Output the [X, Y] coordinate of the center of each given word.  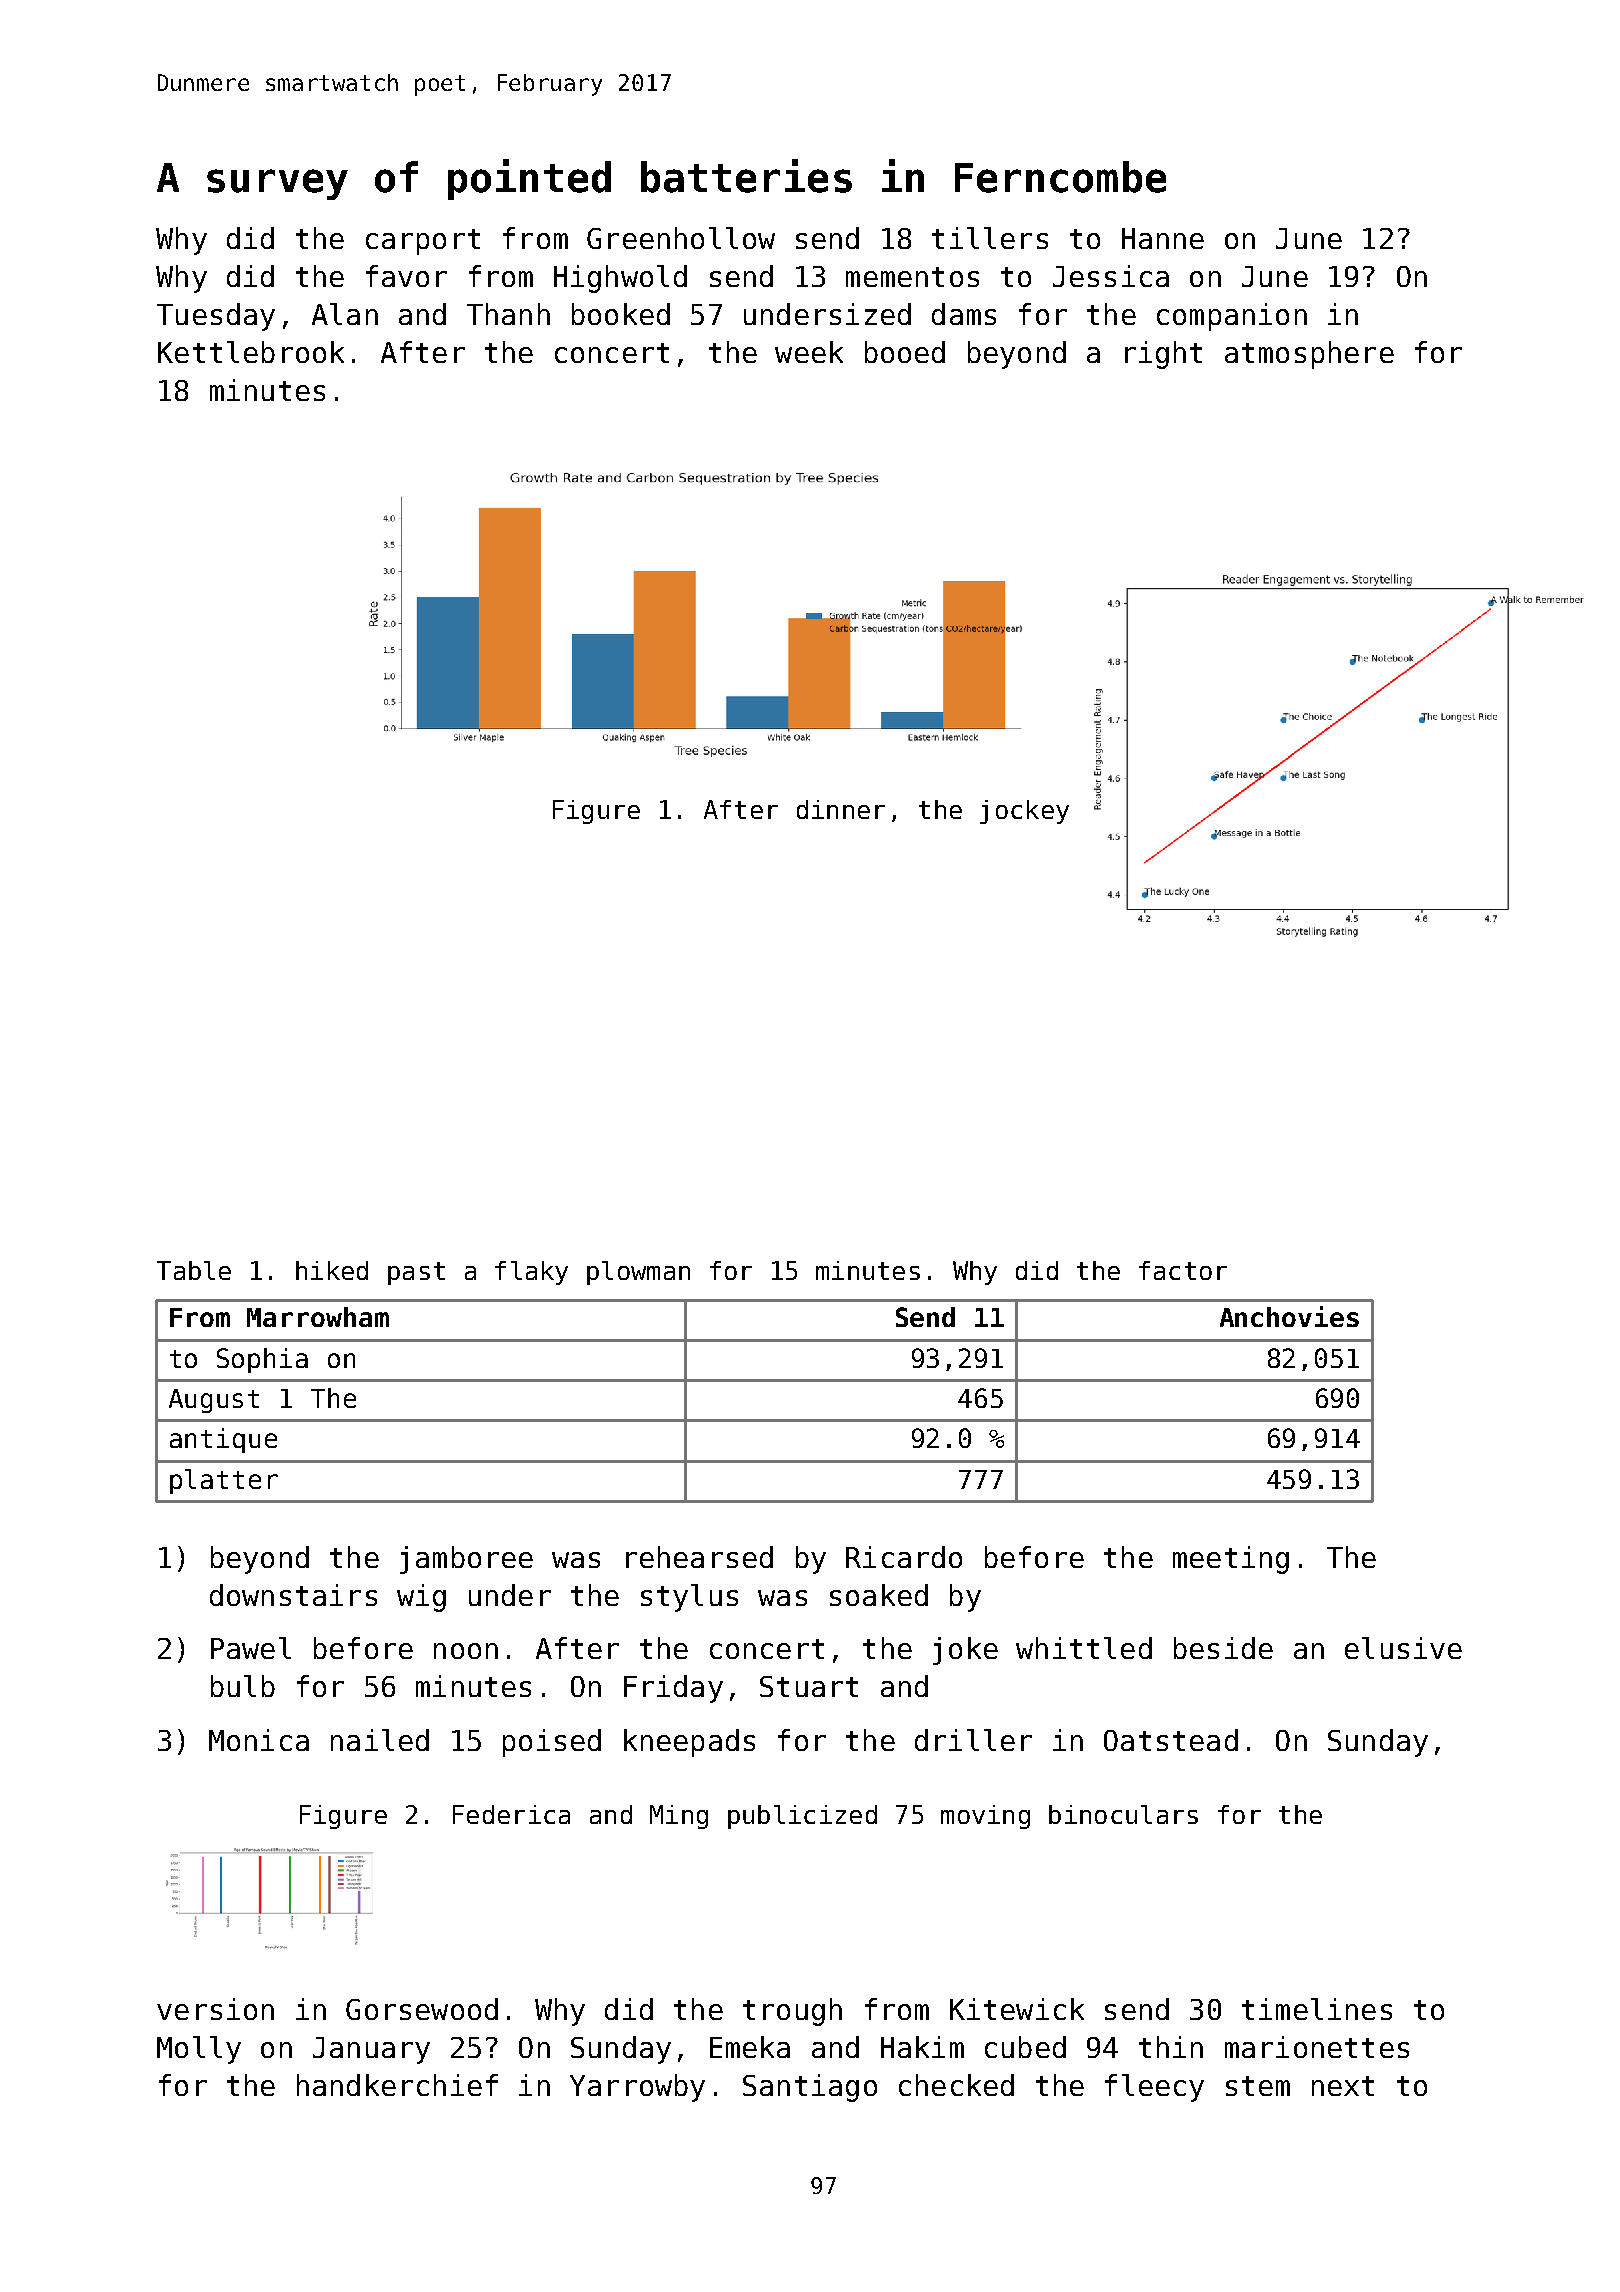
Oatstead [1171, 1740]
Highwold [620, 279]
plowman [638, 1273]
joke [965, 1651]
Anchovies [1289, 1316]
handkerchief [397, 2085]
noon [466, 1651]
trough [792, 2012]
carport [423, 242]
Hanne [1163, 238]
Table [194, 1270]
